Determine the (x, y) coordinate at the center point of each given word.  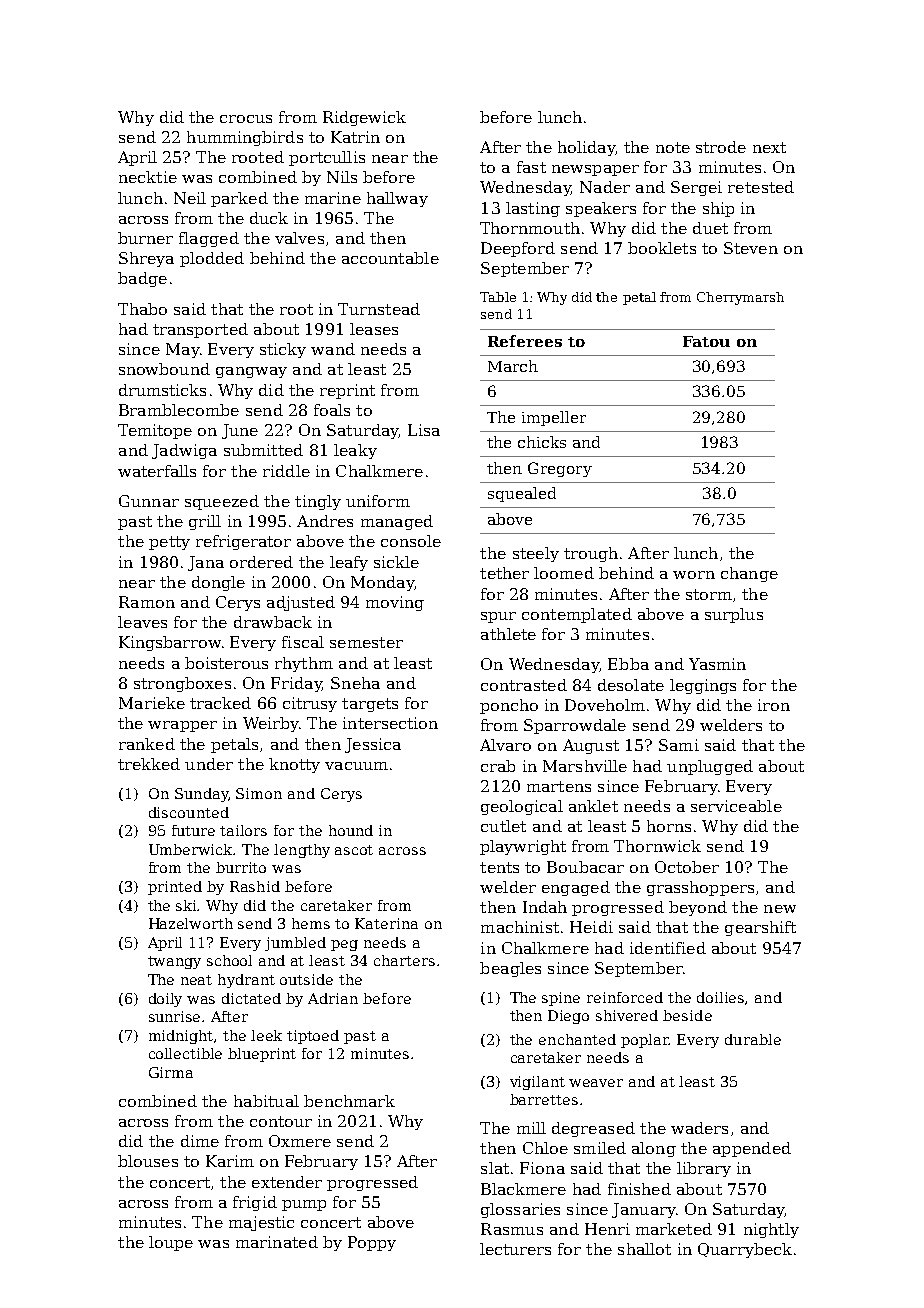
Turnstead (379, 309)
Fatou (706, 341)
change (749, 574)
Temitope (155, 431)
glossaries (520, 1210)
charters (404, 960)
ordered (261, 562)
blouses (148, 1161)
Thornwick (657, 846)
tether (504, 573)
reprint (347, 391)
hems (311, 923)
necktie (148, 177)
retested (761, 187)
